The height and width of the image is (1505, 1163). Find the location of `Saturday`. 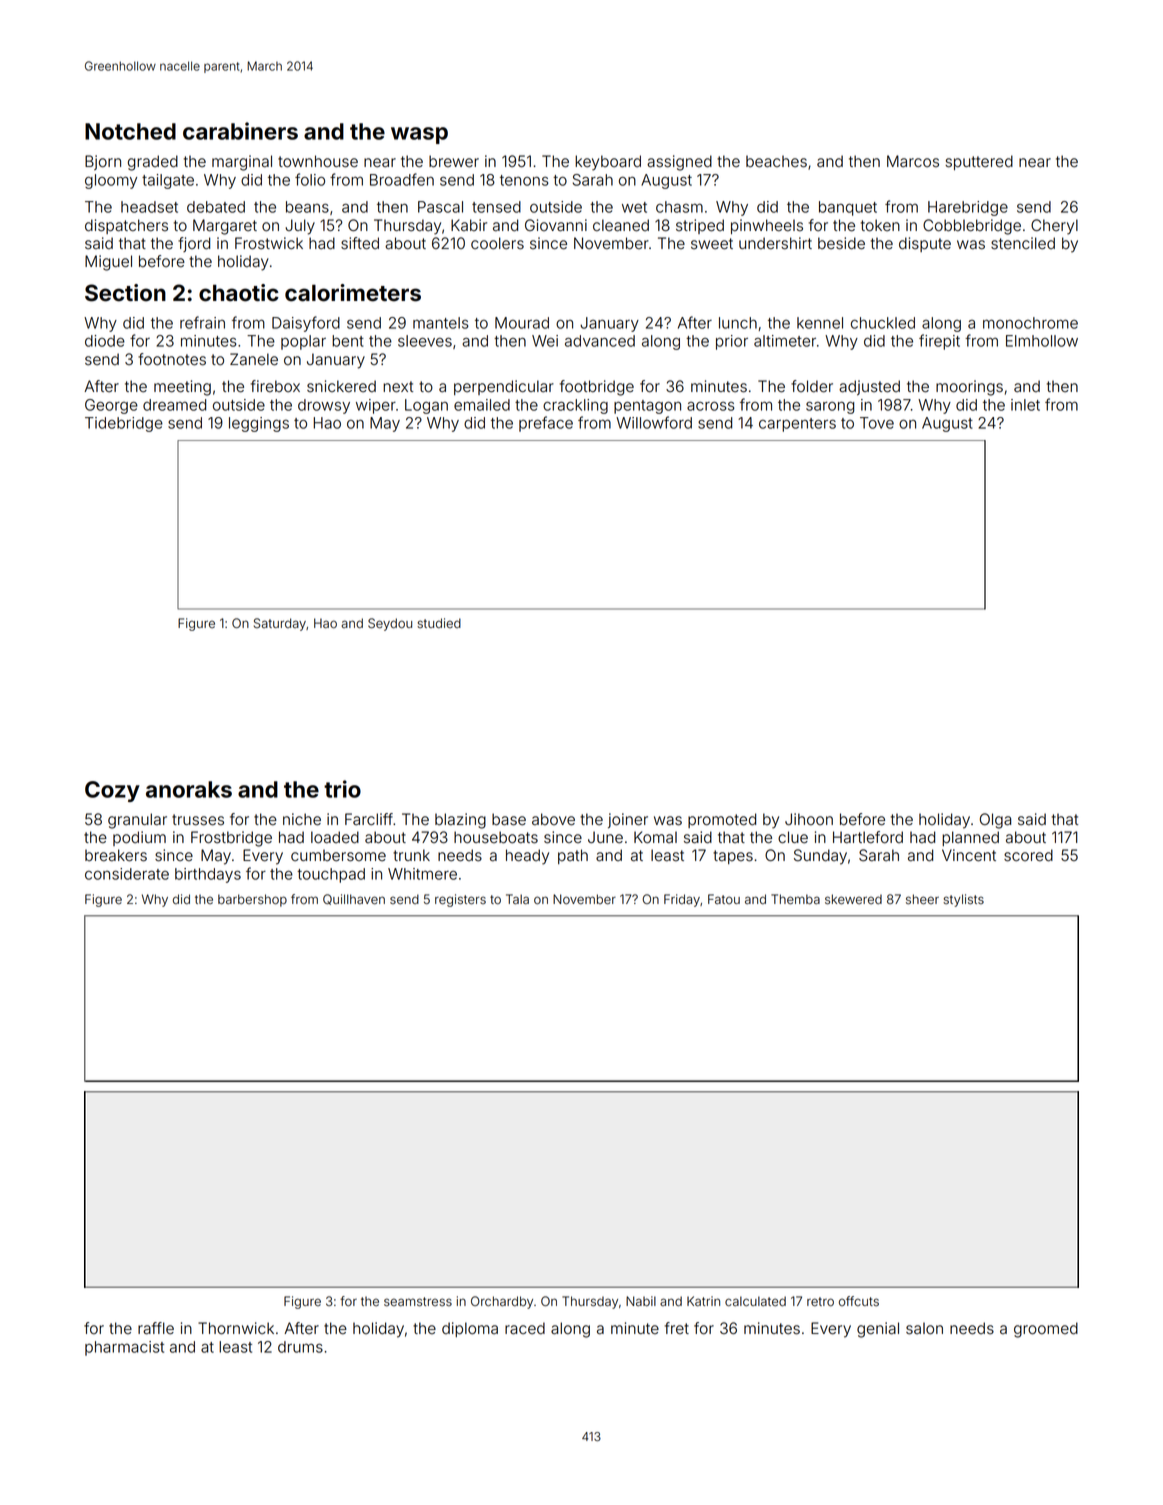

Saturday is located at coordinates (280, 624).
